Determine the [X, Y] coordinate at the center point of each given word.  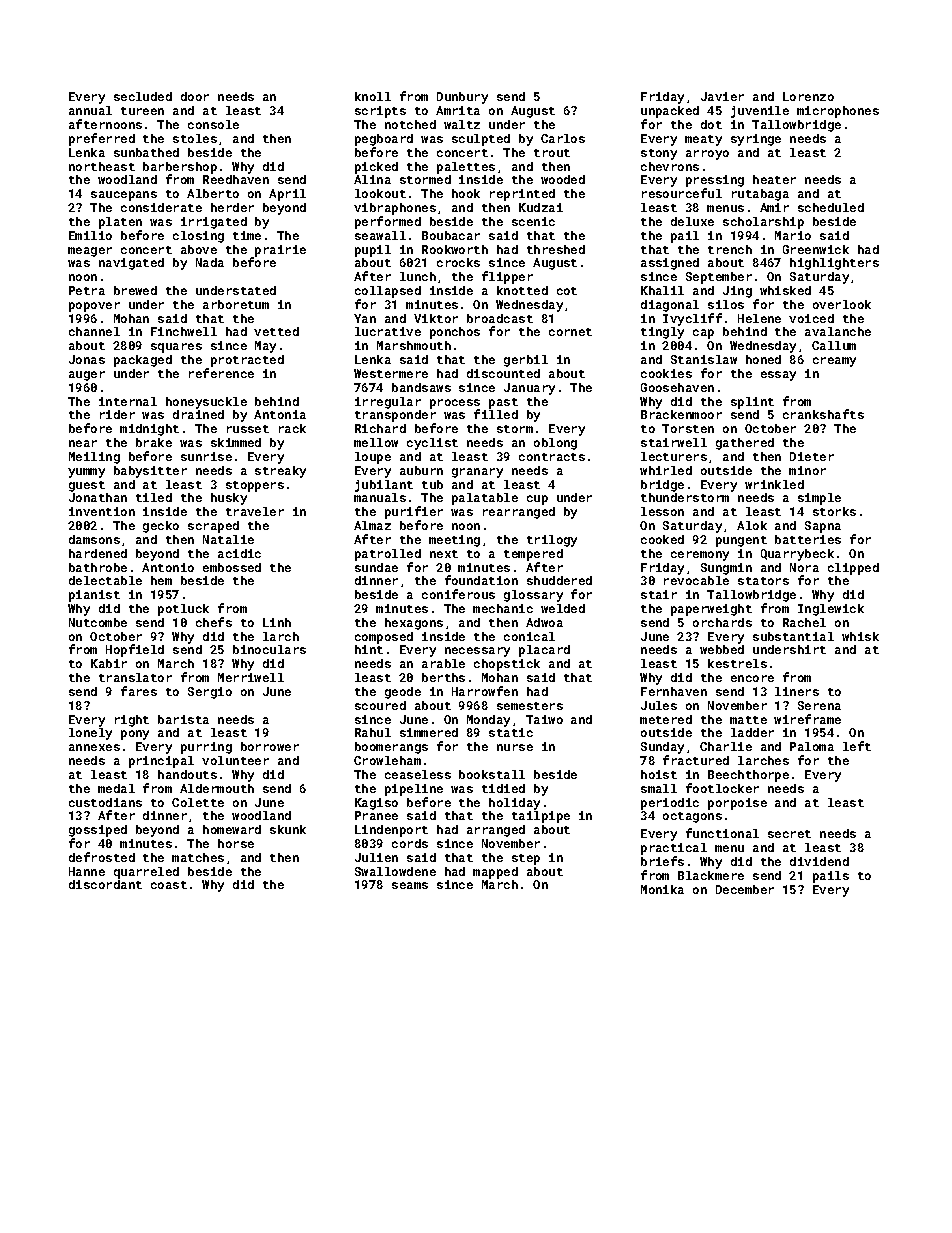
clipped [853, 569]
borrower [270, 746]
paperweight [711, 610]
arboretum [236, 304]
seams [410, 885]
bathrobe [98, 567]
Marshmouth [414, 345]
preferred [102, 139]
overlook [842, 304]
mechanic [503, 608]
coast [169, 885]
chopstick [507, 665]
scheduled [831, 207]
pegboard [384, 140]
